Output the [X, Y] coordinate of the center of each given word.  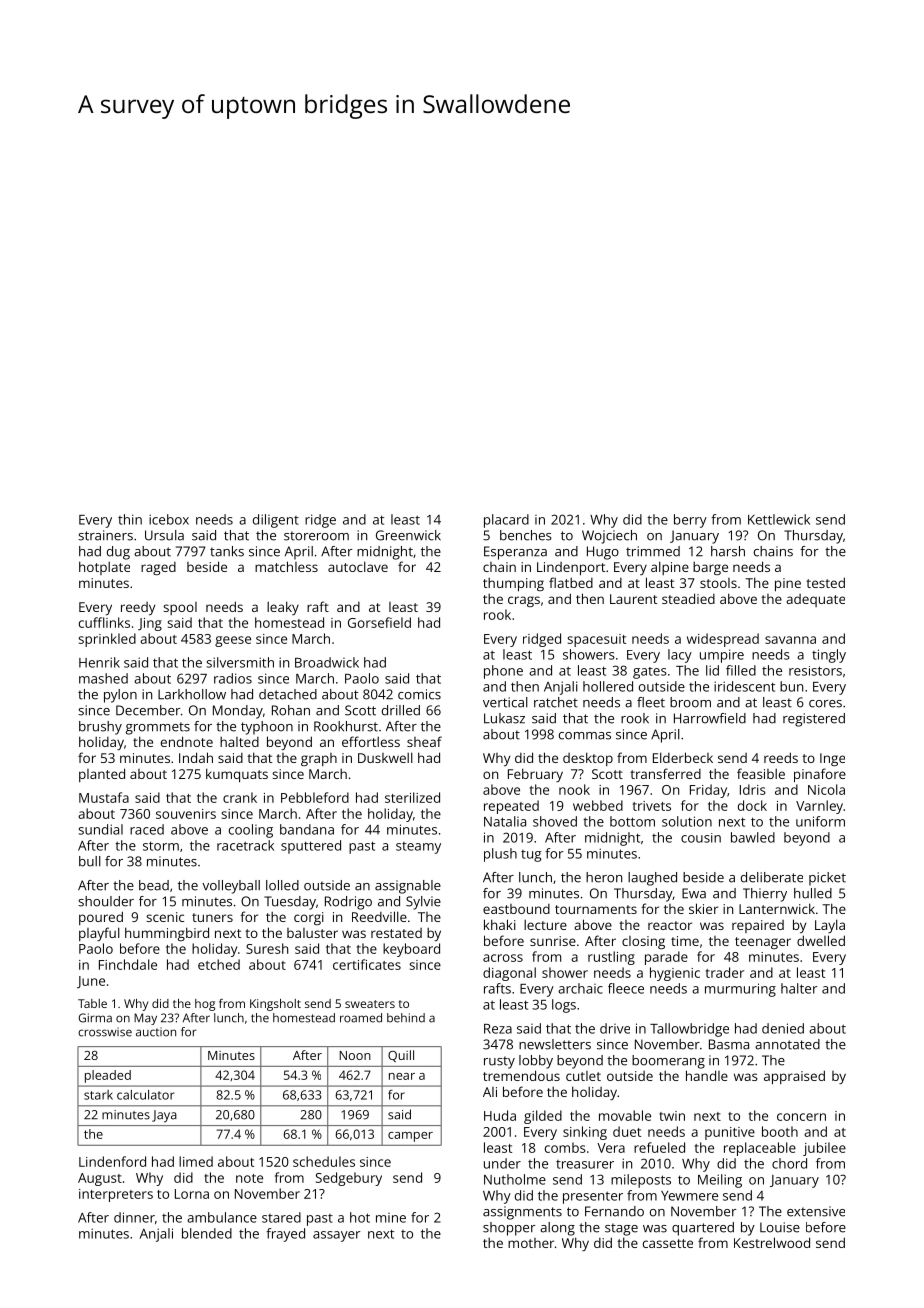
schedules [324, 1161]
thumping [513, 584]
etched [219, 964]
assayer [336, 1236]
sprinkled [107, 640]
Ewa [694, 893]
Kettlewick [779, 519]
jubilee [824, 1149]
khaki [500, 924]
